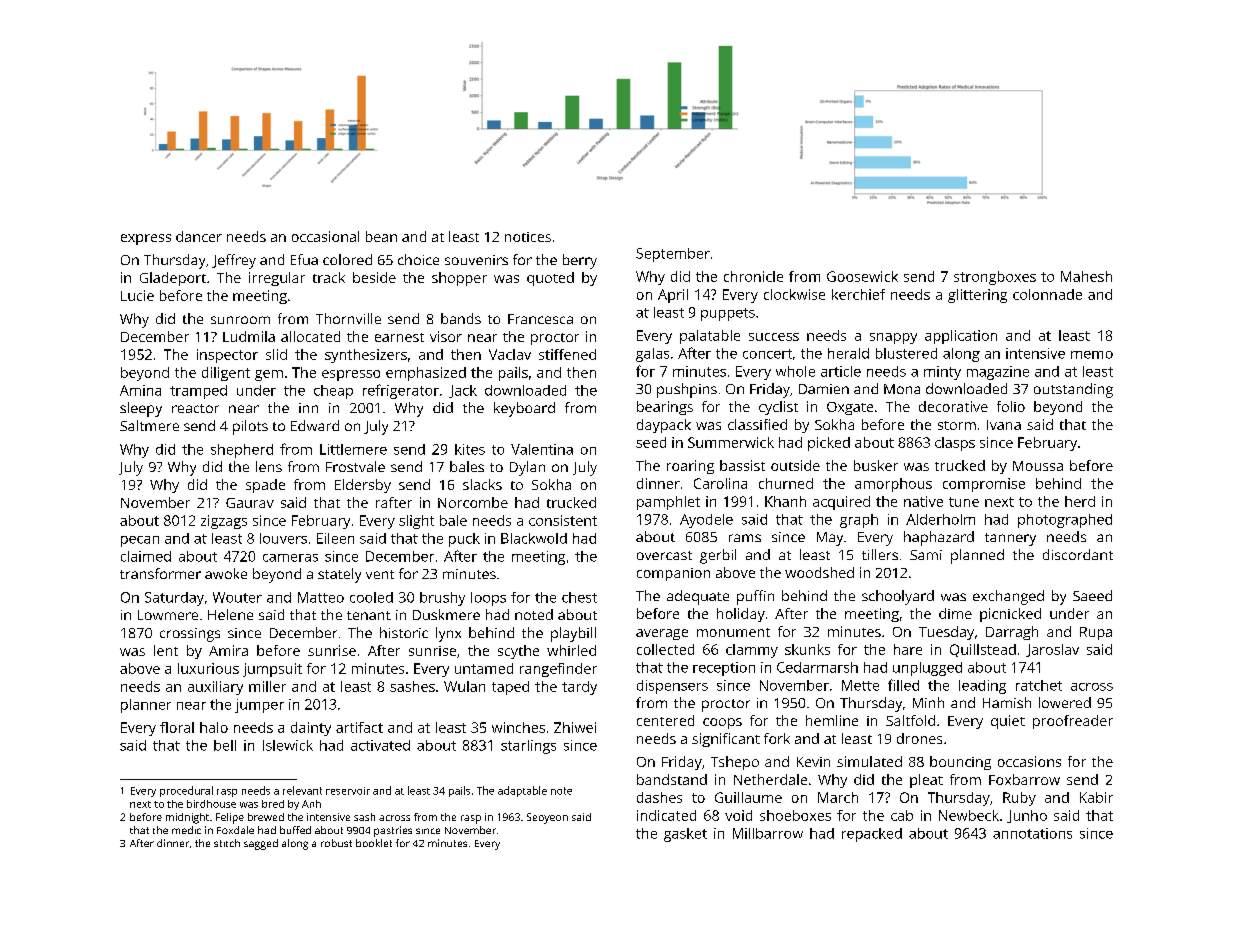 This image has height=952, width=1233. What do you see at coordinates (753, 276) in the image?
I see `chronicle` at bounding box center [753, 276].
